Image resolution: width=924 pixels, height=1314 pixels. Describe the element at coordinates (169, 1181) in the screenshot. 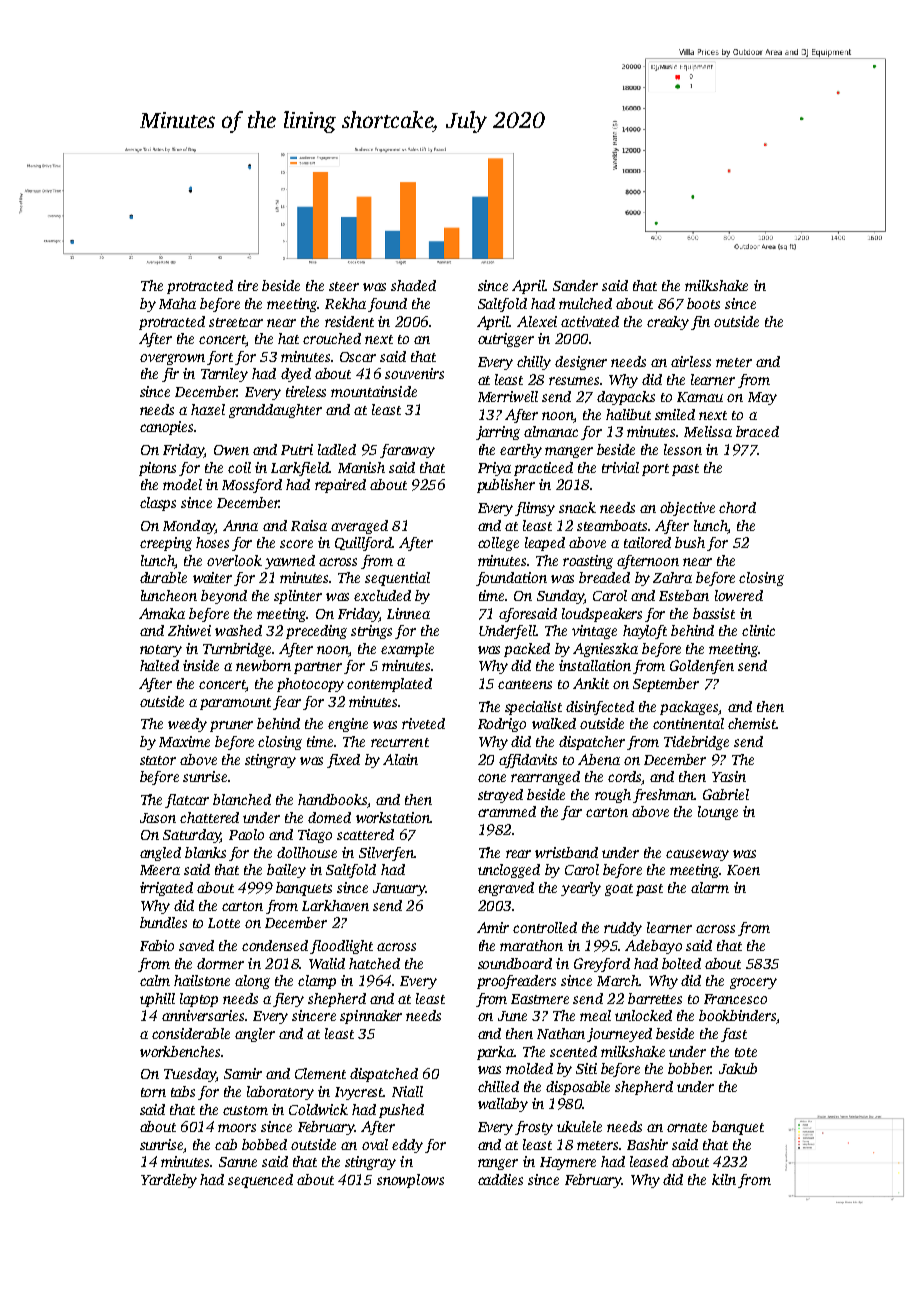

I see `Yardleby` at that location.
